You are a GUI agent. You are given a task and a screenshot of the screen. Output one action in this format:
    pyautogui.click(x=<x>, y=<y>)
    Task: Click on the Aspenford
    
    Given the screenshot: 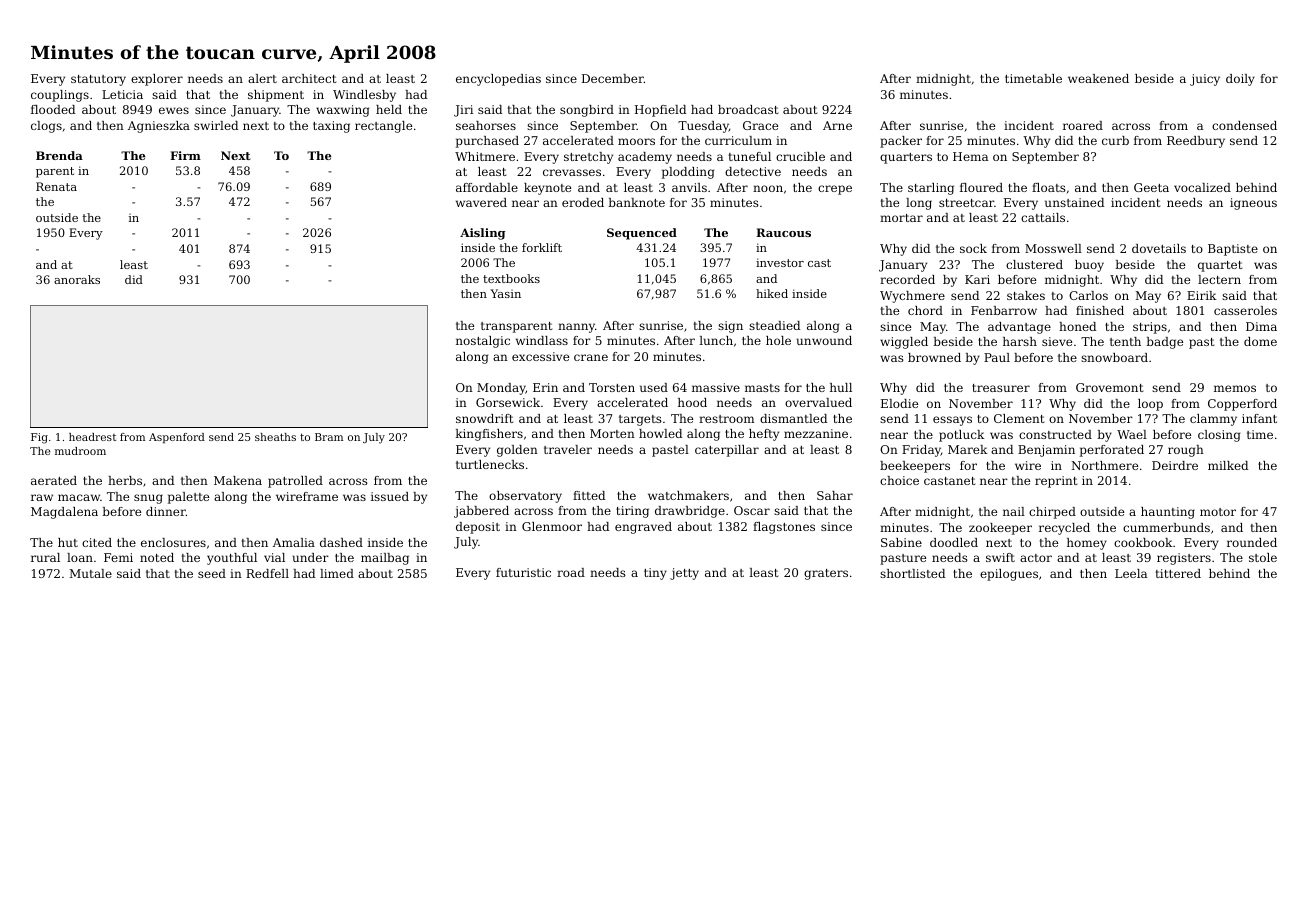 What is the action you would take?
    pyautogui.click(x=177, y=438)
